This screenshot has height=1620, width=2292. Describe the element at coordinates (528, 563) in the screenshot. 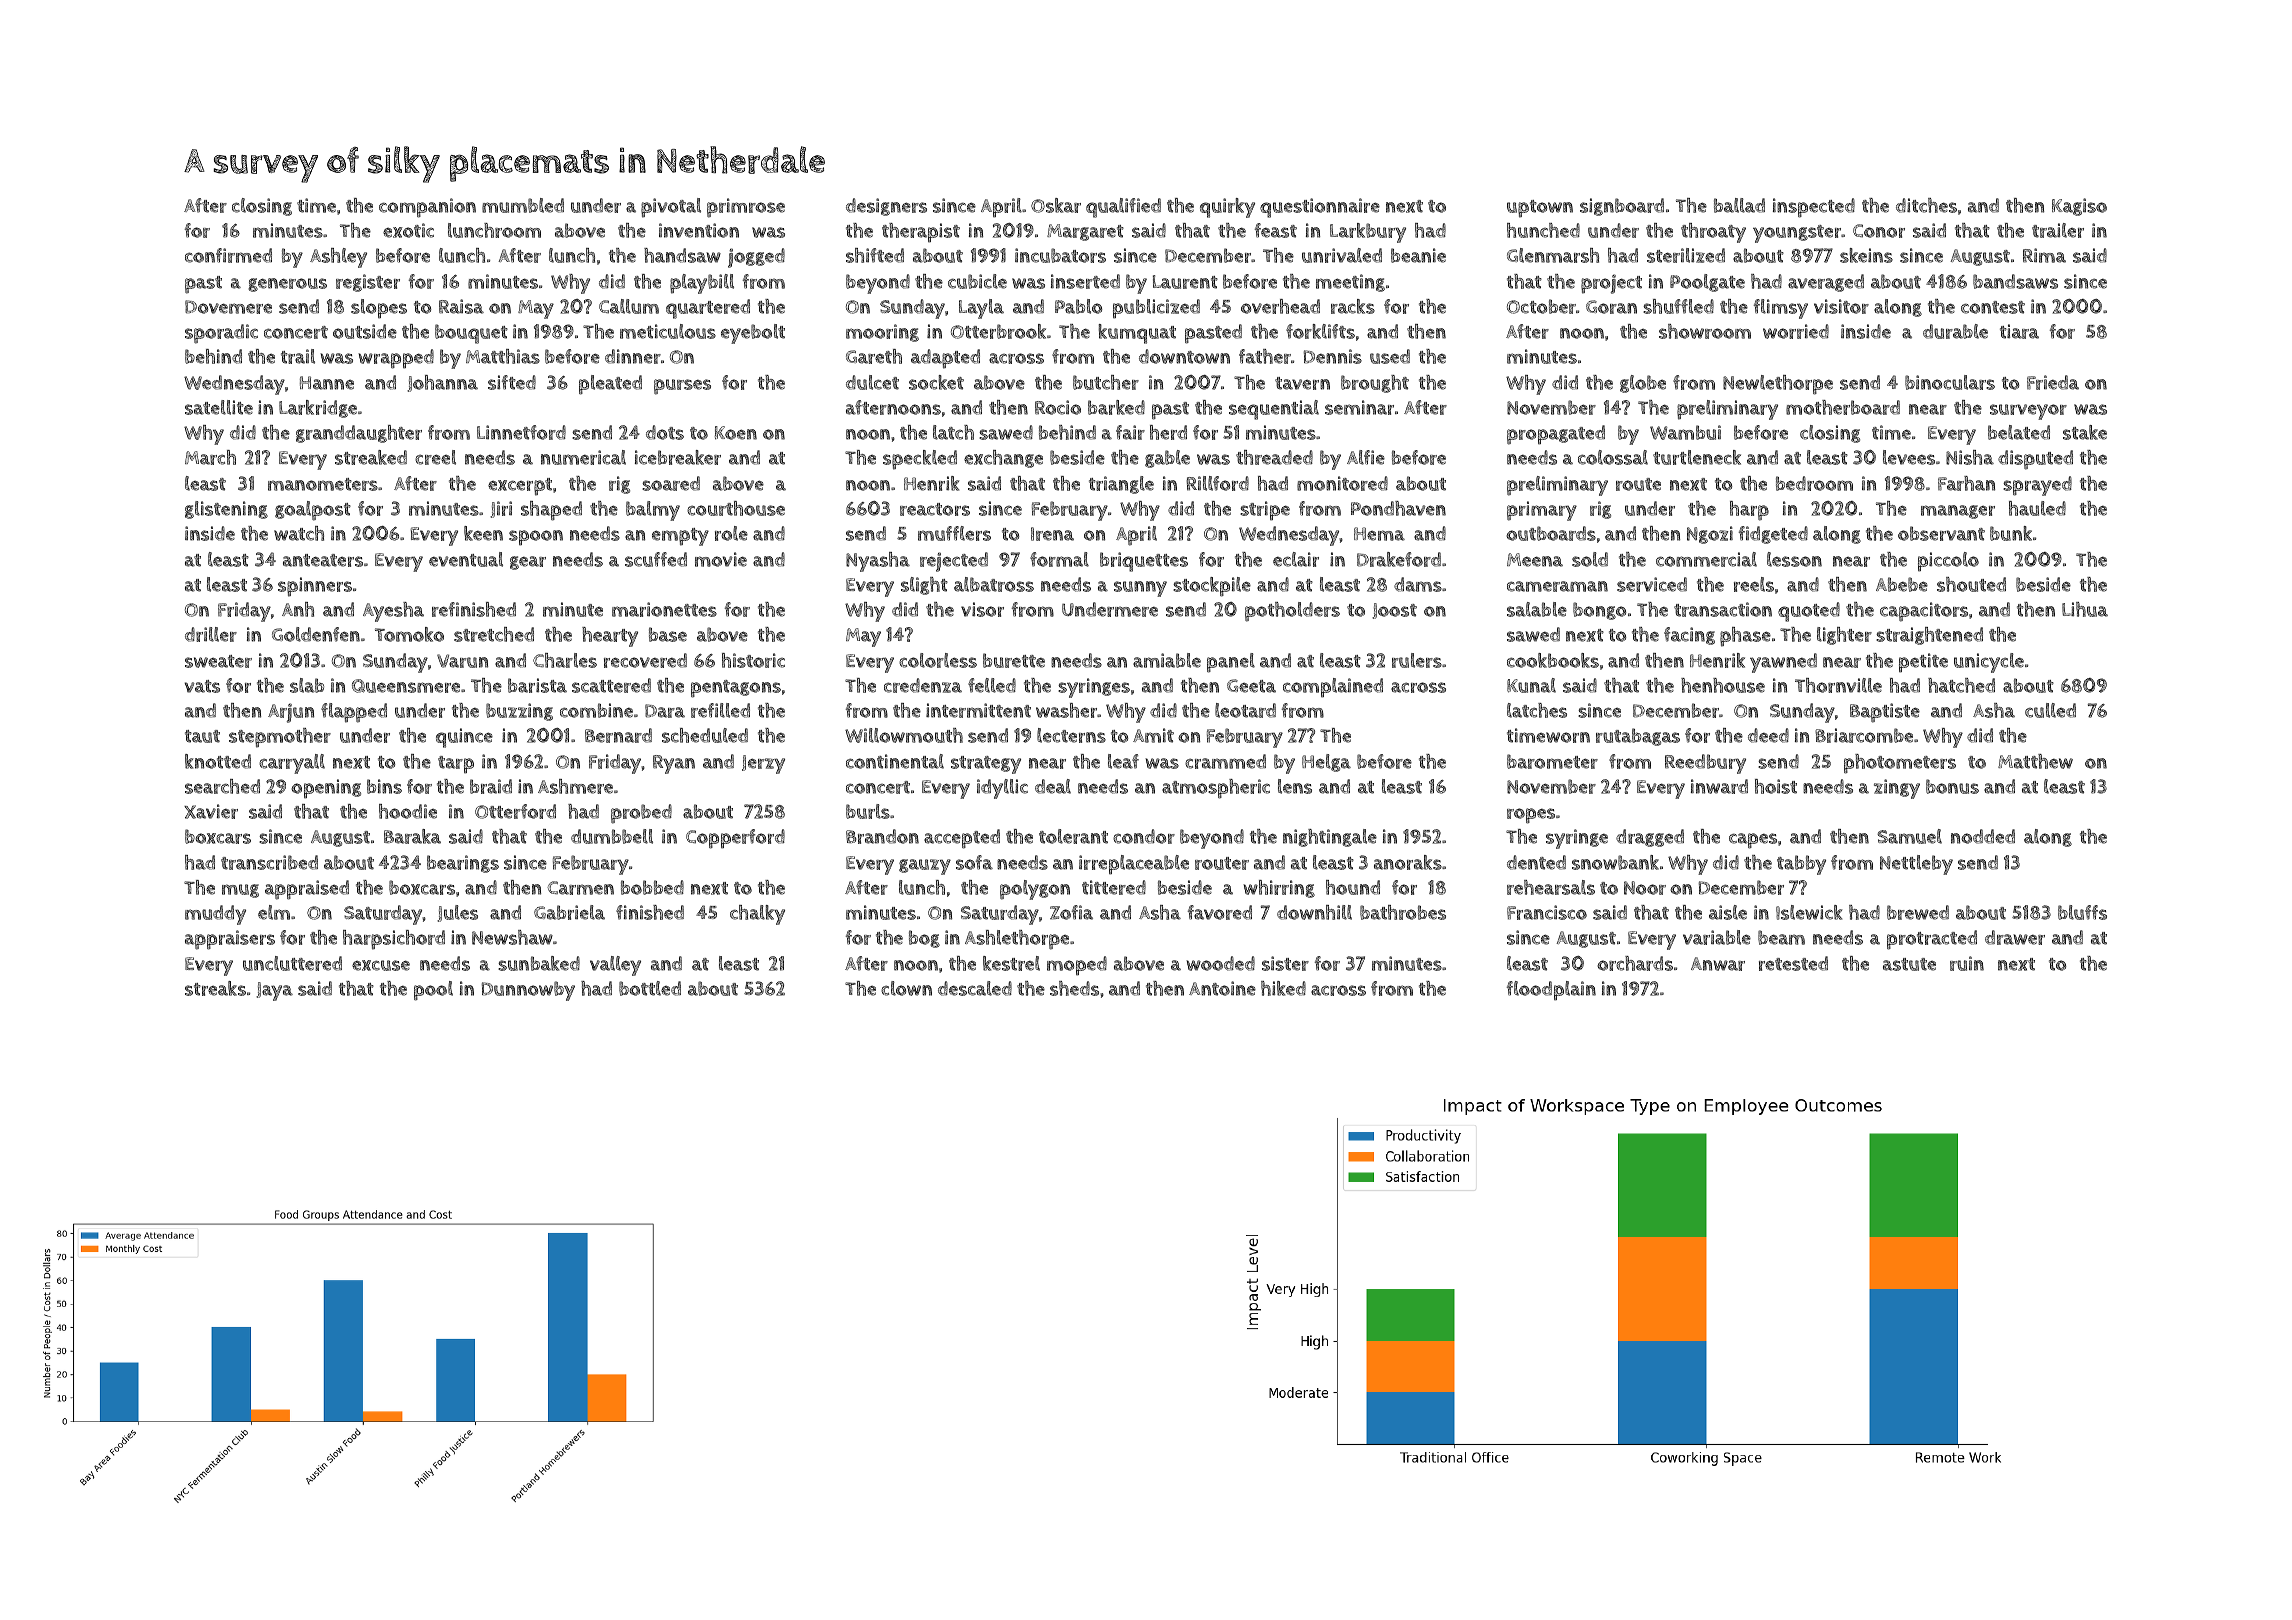

I see `gear` at that location.
